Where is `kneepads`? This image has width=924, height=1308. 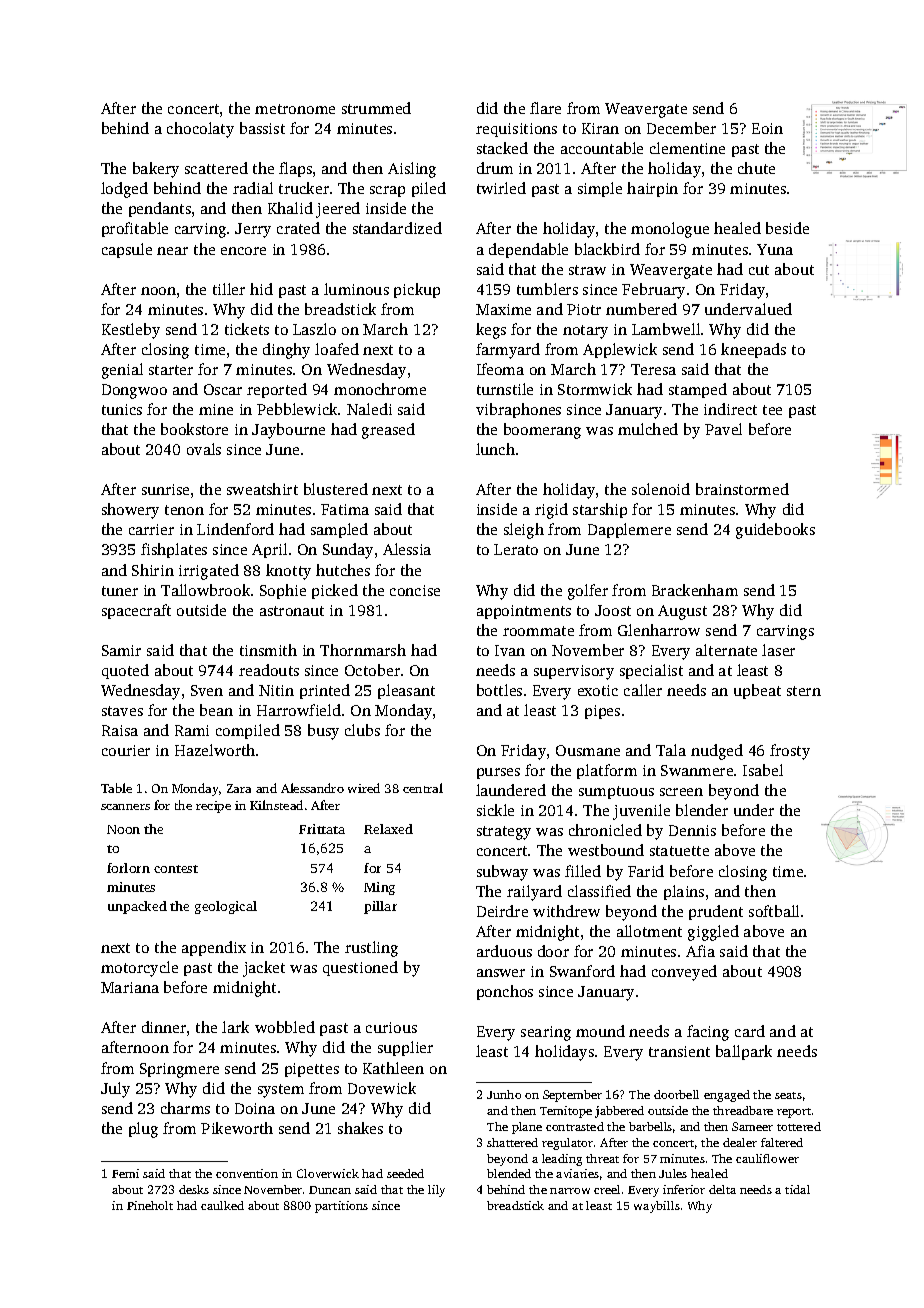 kneepads is located at coordinates (753, 350).
